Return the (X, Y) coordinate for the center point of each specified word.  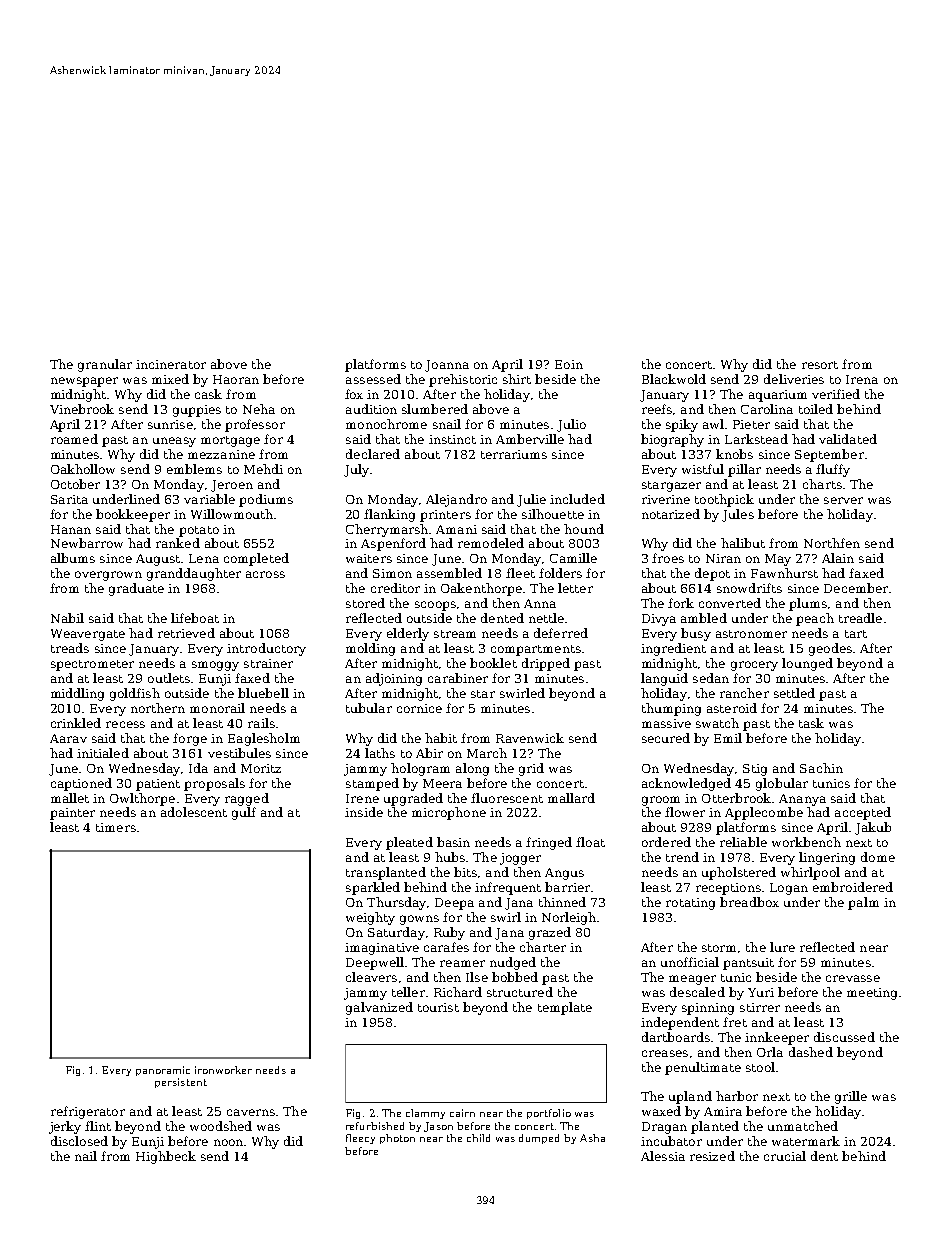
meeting (872, 994)
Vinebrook (82, 409)
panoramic (163, 1071)
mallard (571, 798)
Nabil (67, 618)
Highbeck (166, 1157)
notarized (671, 514)
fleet (520, 573)
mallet (70, 798)
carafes (446, 947)
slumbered (435, 409)
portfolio (549, 1114)
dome (878, 857)
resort (820, 365)
